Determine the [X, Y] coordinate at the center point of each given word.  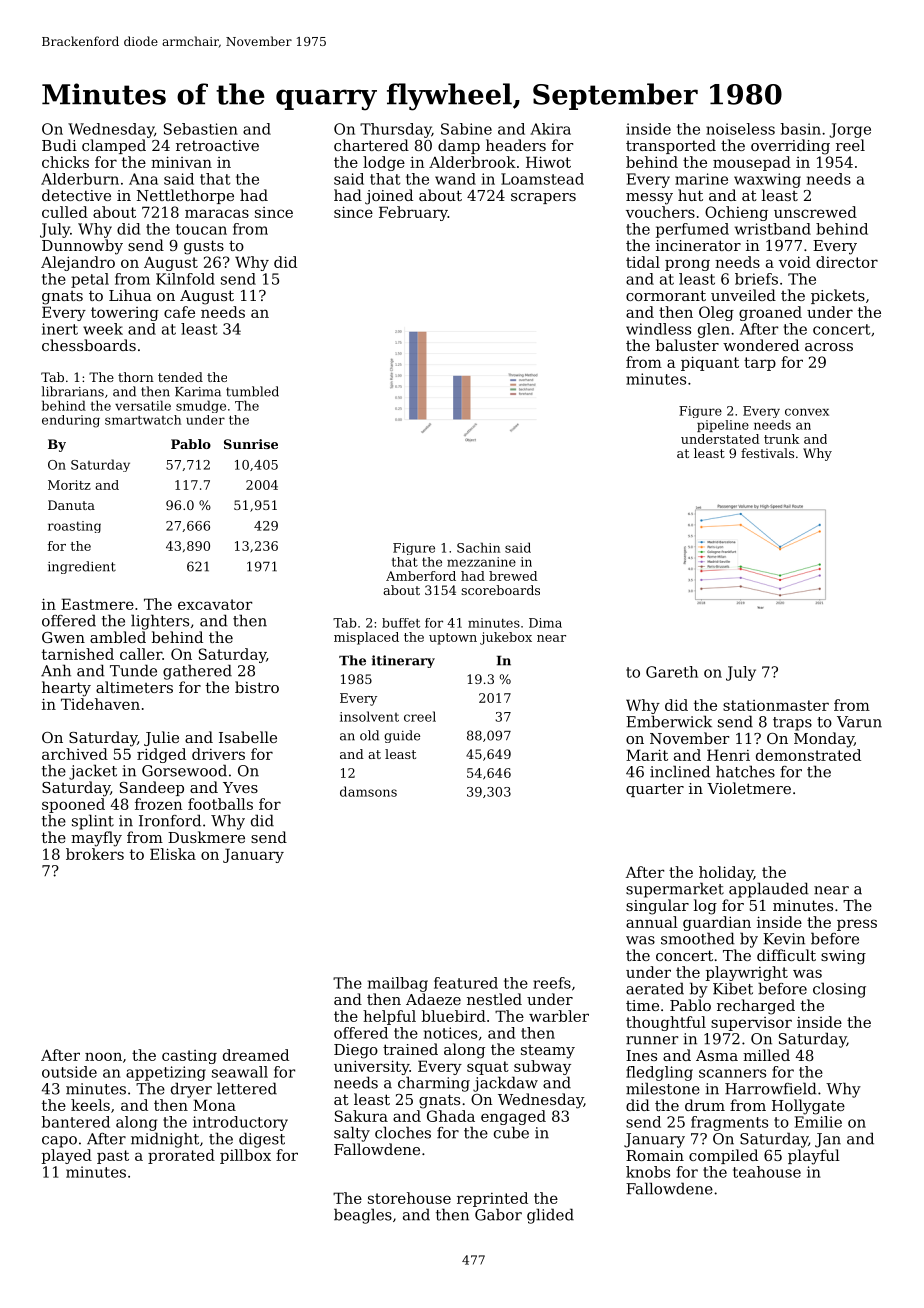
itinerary [403, 661]
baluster [687, 345]
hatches [745, 771]
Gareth [672, 672]
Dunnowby [82, 247]
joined [389, 197]
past [113, 1157]
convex [807, 412]
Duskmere [206, 837]
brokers [95, 854]
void [795, 262]
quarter [655, 790]
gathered [197, 672]
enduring [71, 421]
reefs [552, 983]
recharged [756, 1007]
